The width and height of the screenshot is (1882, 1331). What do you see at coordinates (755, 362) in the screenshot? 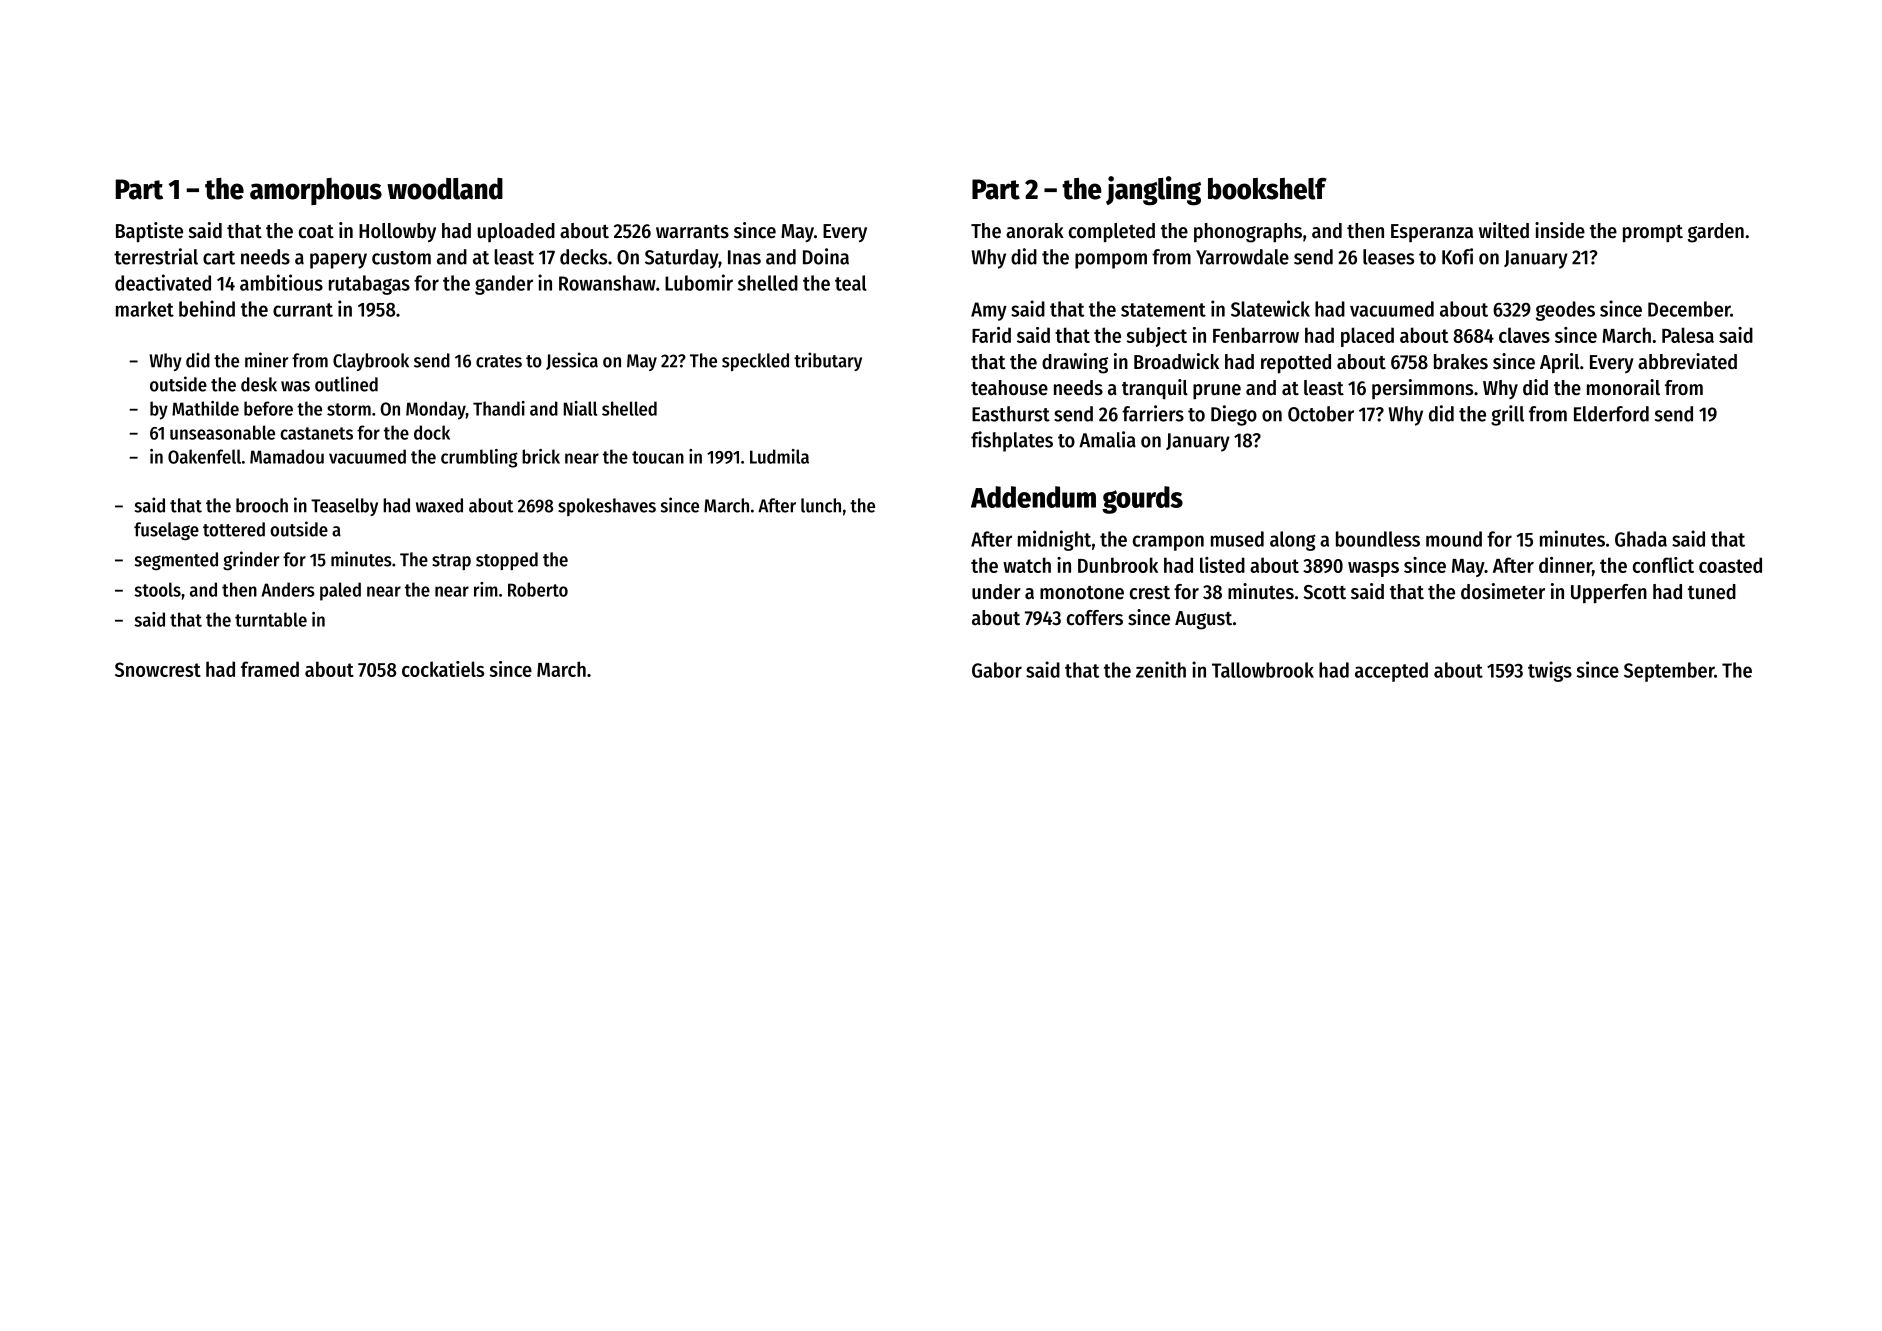
I see `speckled` at bounding box center [755, 362].
